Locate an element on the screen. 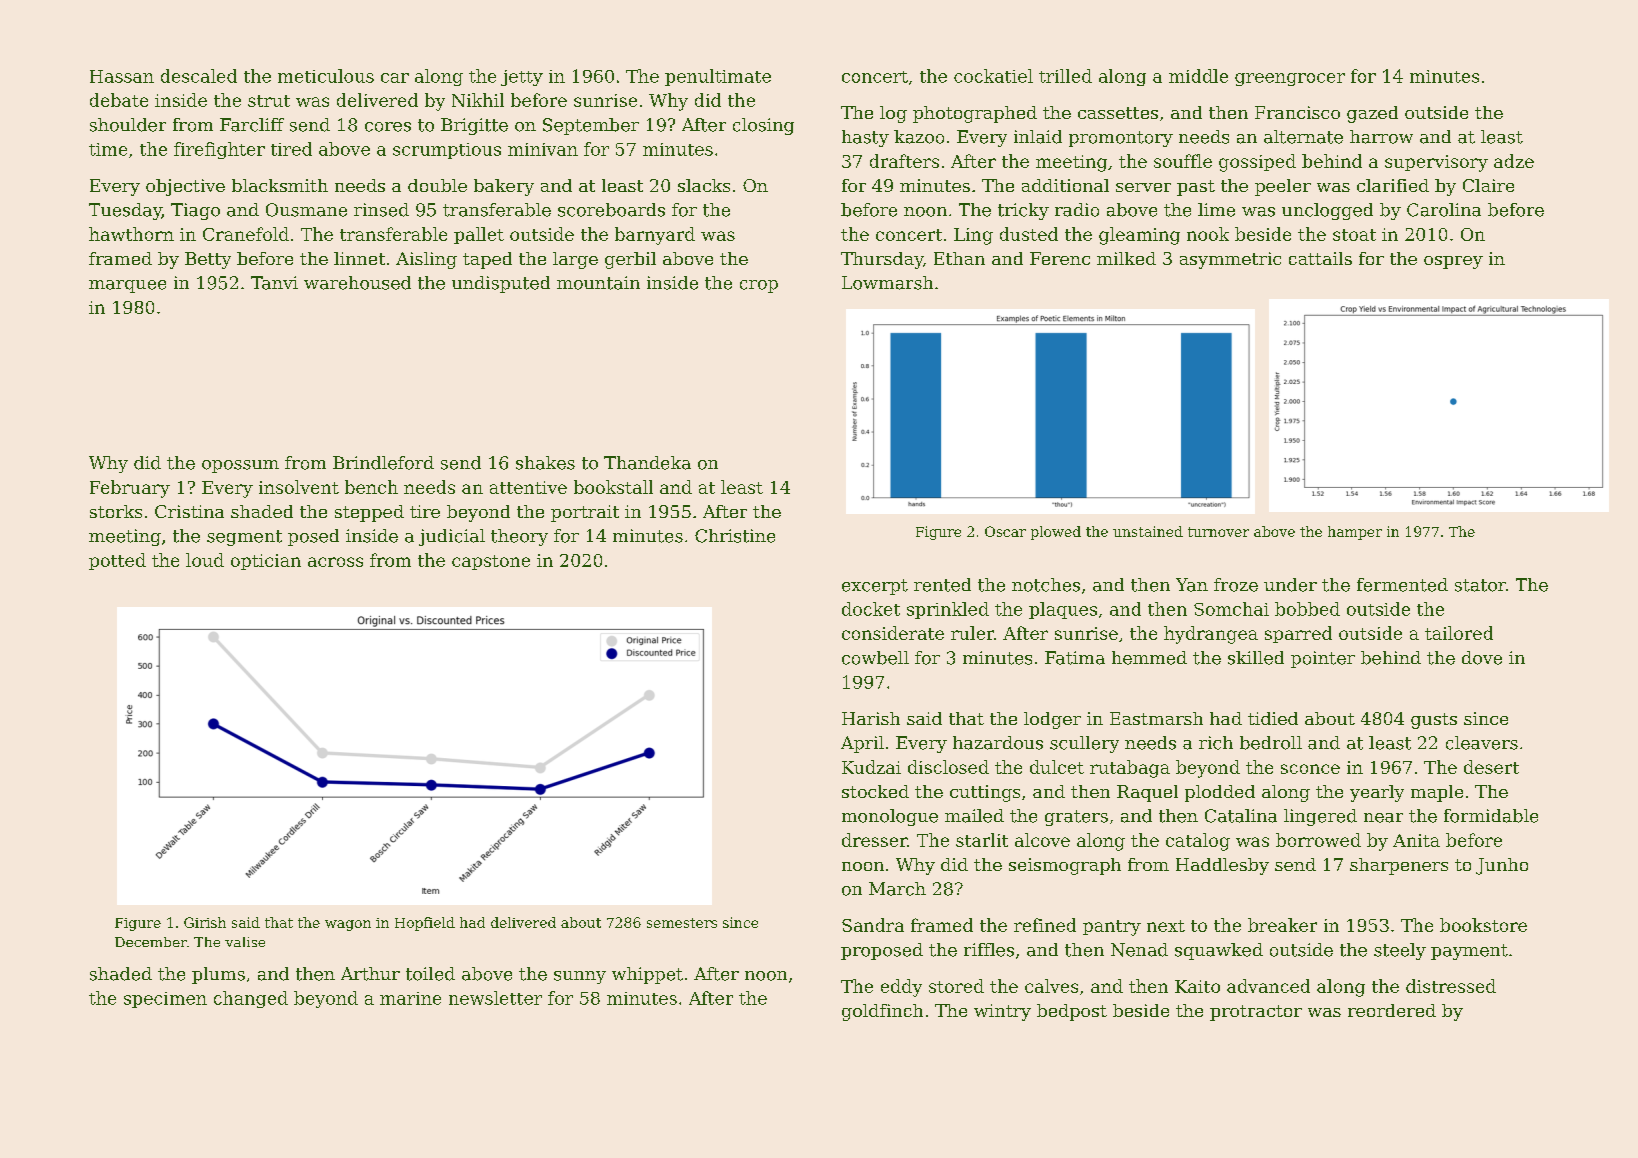  marquee is located at coordinates (127, 286).
